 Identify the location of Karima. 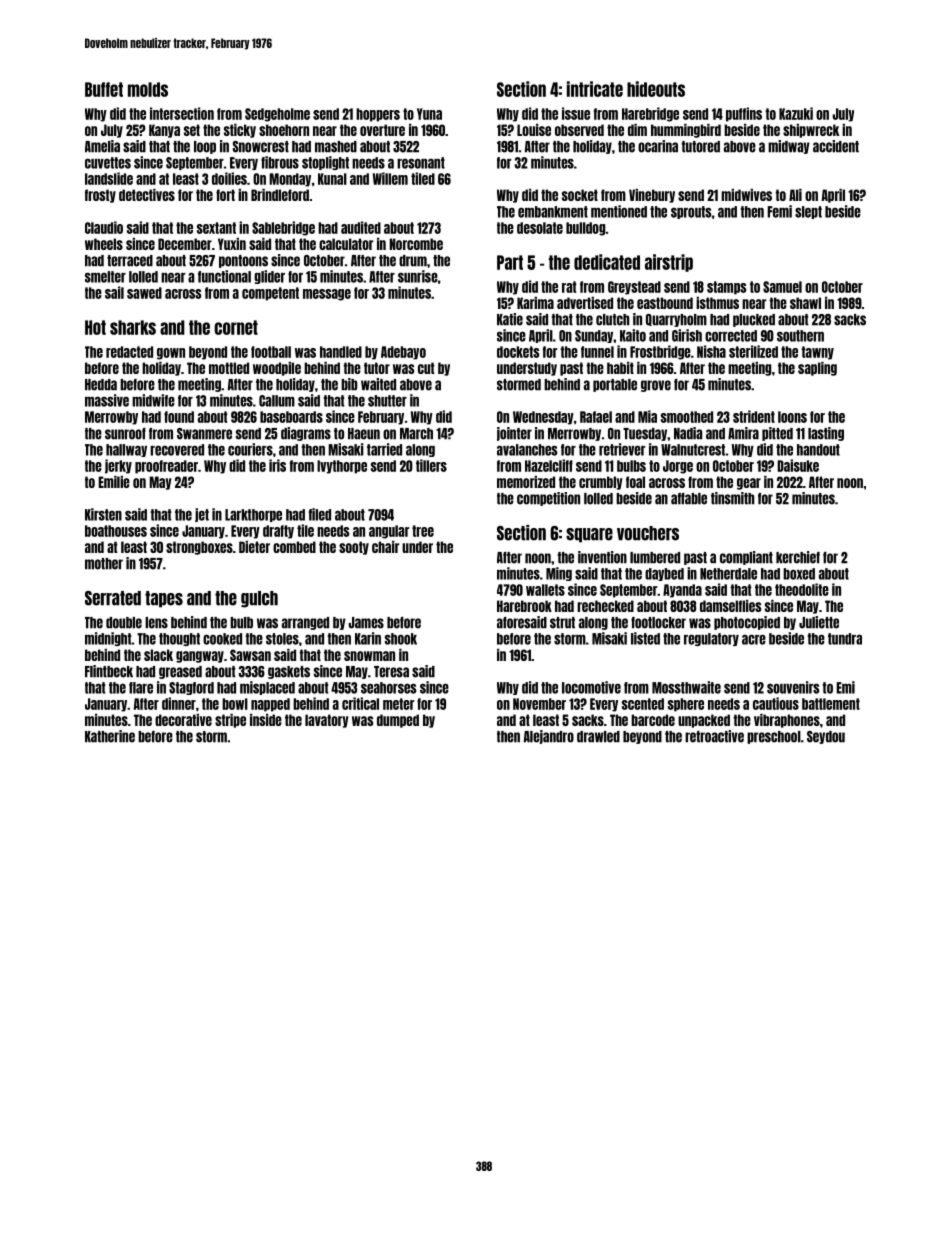
(535, 303).
